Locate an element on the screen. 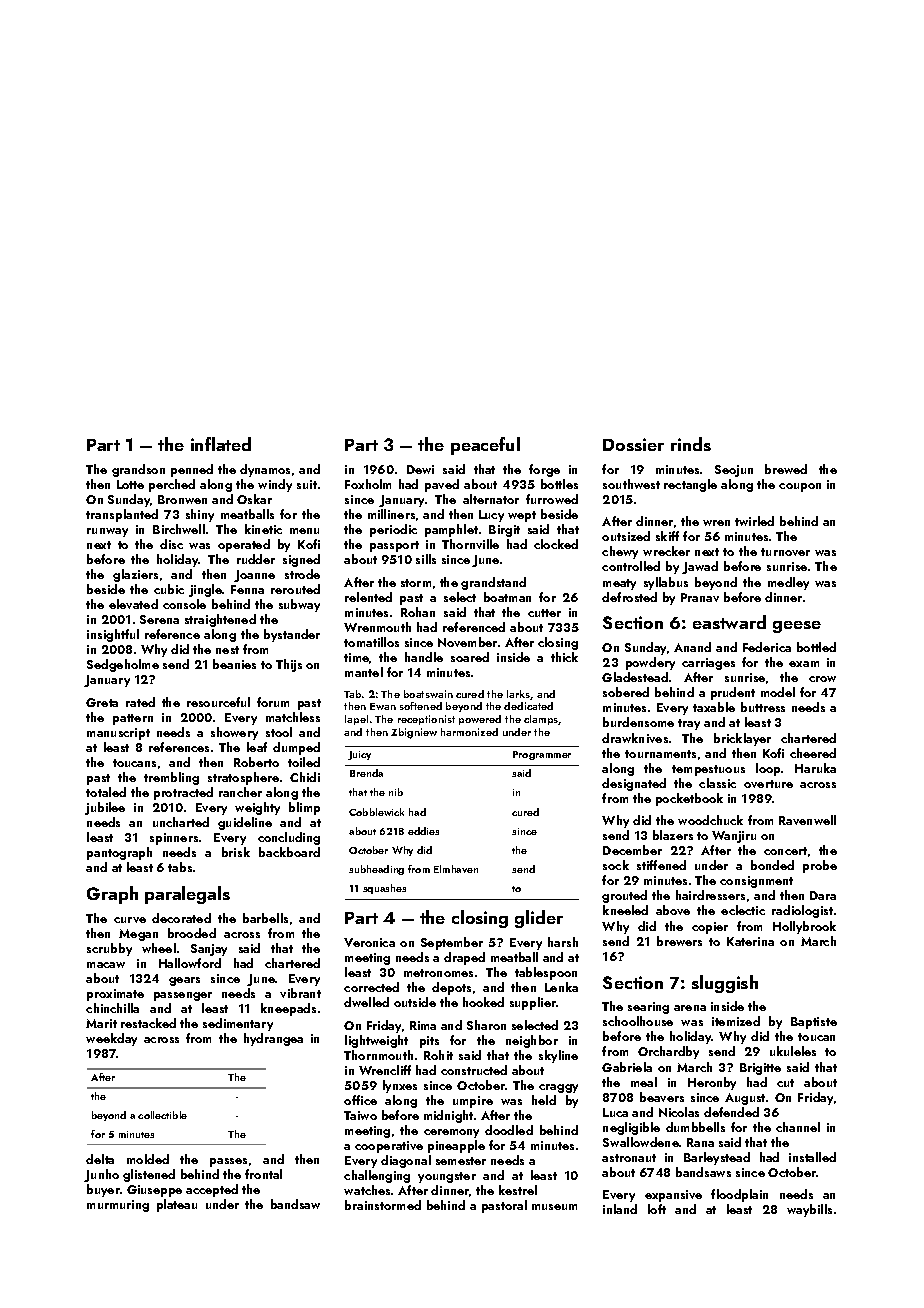  kestrel is located at coordinates (518, 1190).
